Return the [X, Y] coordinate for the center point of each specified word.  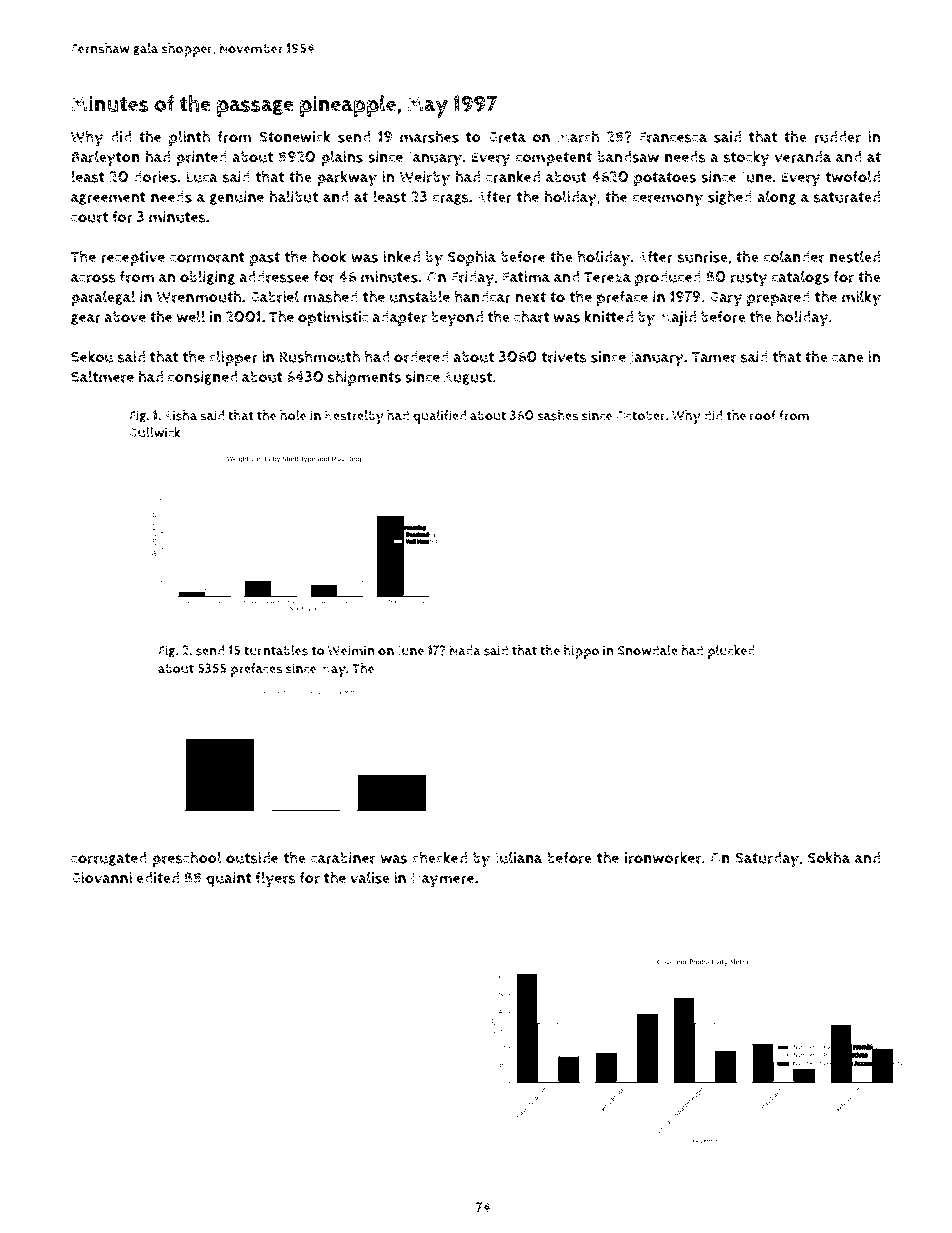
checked [439, 857]
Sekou [92, 356]
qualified [439, 417]
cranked [513, 176]
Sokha [829, 857]
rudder [837, 137]
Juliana [518, 858]
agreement [108, 198]
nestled [855, 256]
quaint [229, 880]
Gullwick [155, 432]
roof [763, 415]
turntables [276, 650]
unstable [420, 296]
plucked [731, 652]
